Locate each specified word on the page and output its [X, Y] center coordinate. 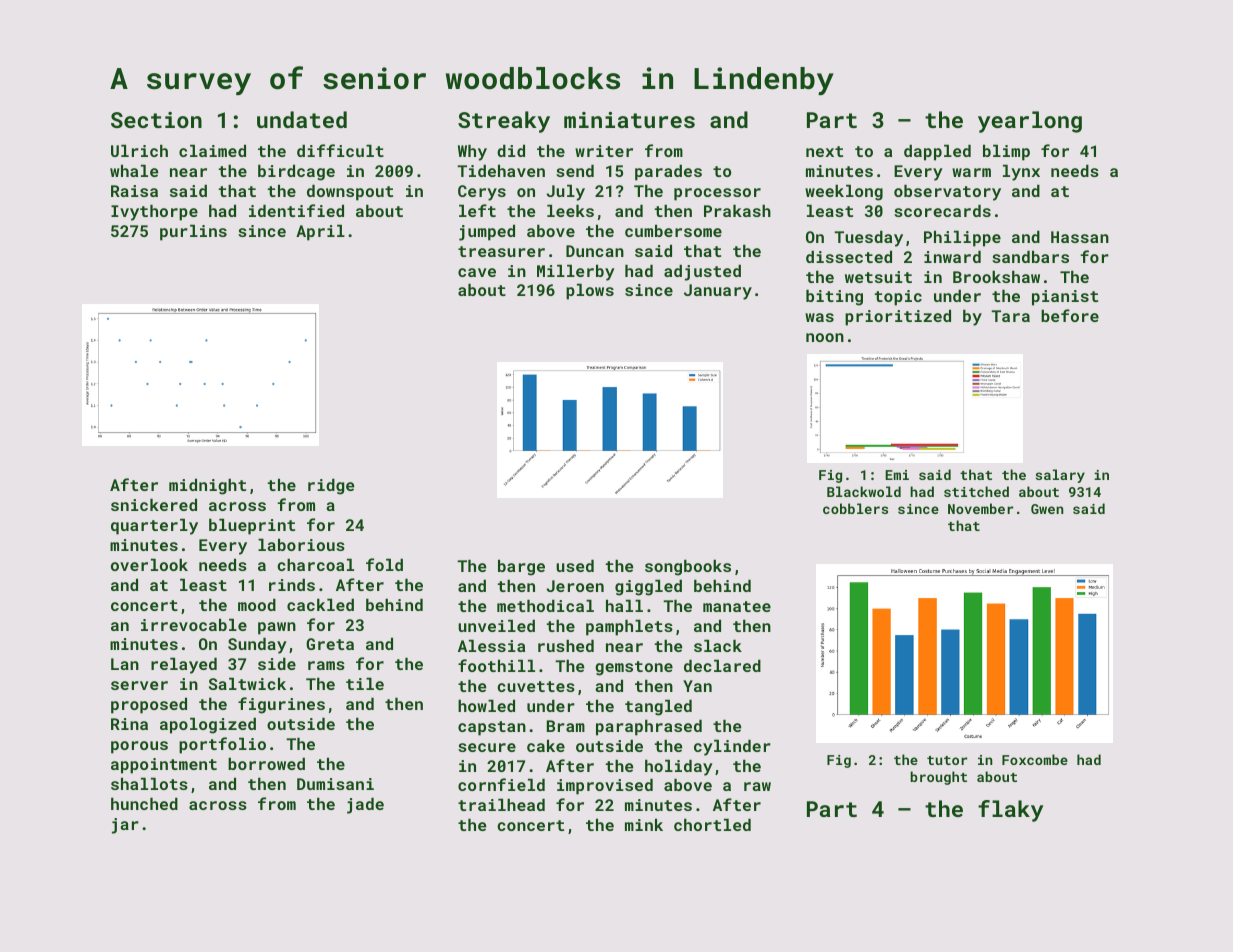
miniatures [629, 120]
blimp [1006, 152]
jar [125, 826]
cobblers [855, 508]
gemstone [634, 668]
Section [156, 120]
